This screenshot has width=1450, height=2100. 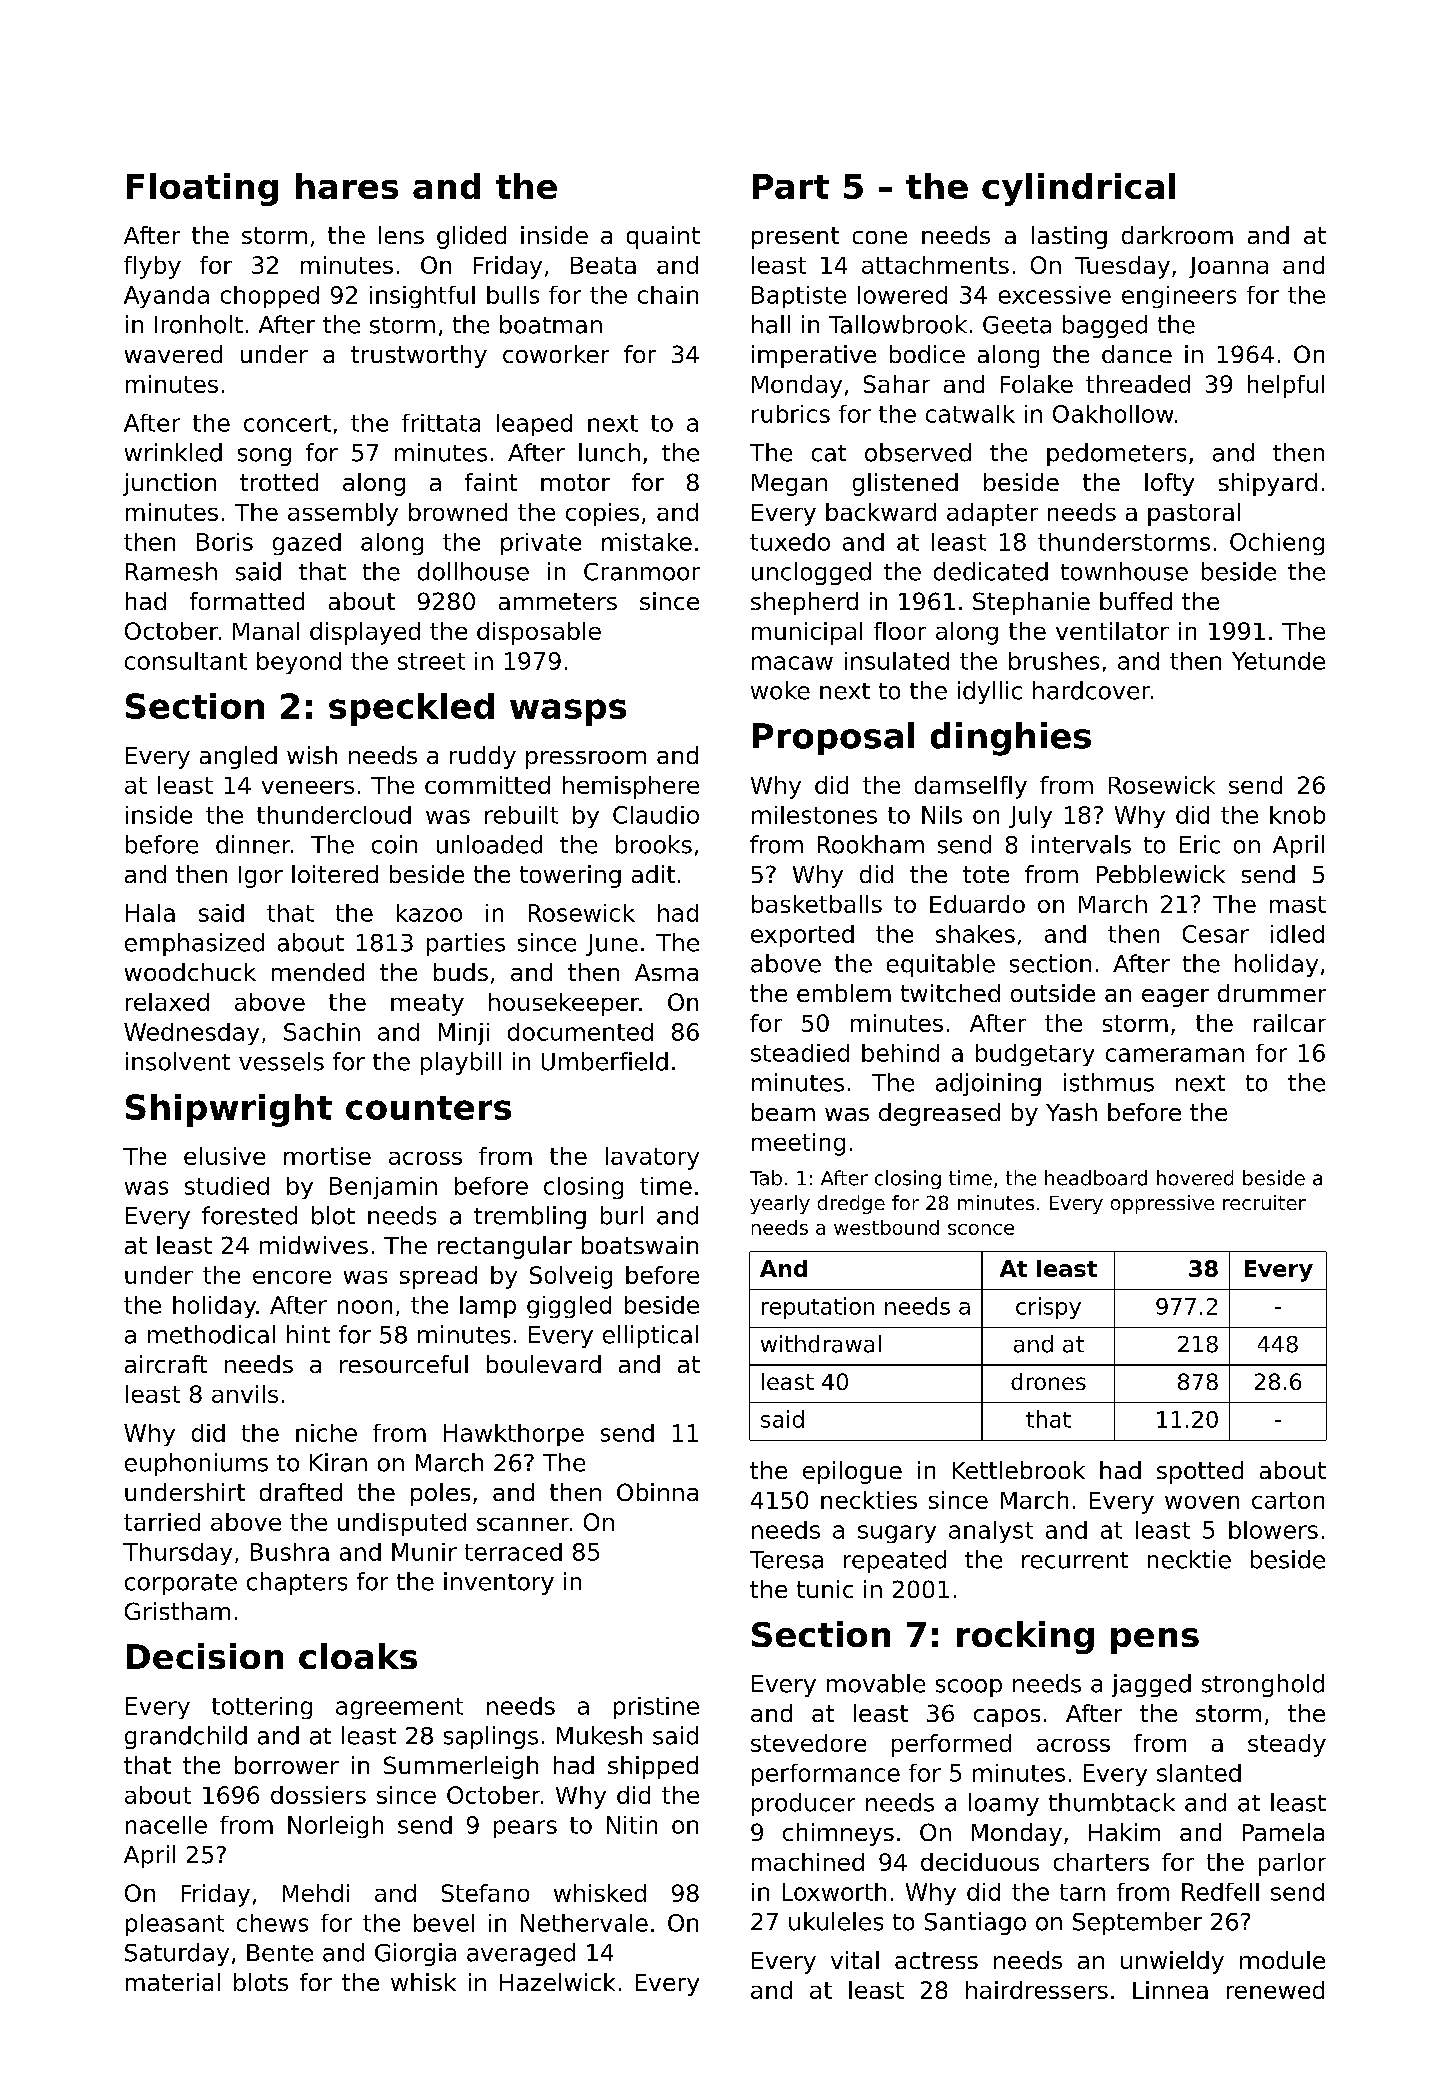 I want to click on aircraft, so click(x=166, y=1364).
